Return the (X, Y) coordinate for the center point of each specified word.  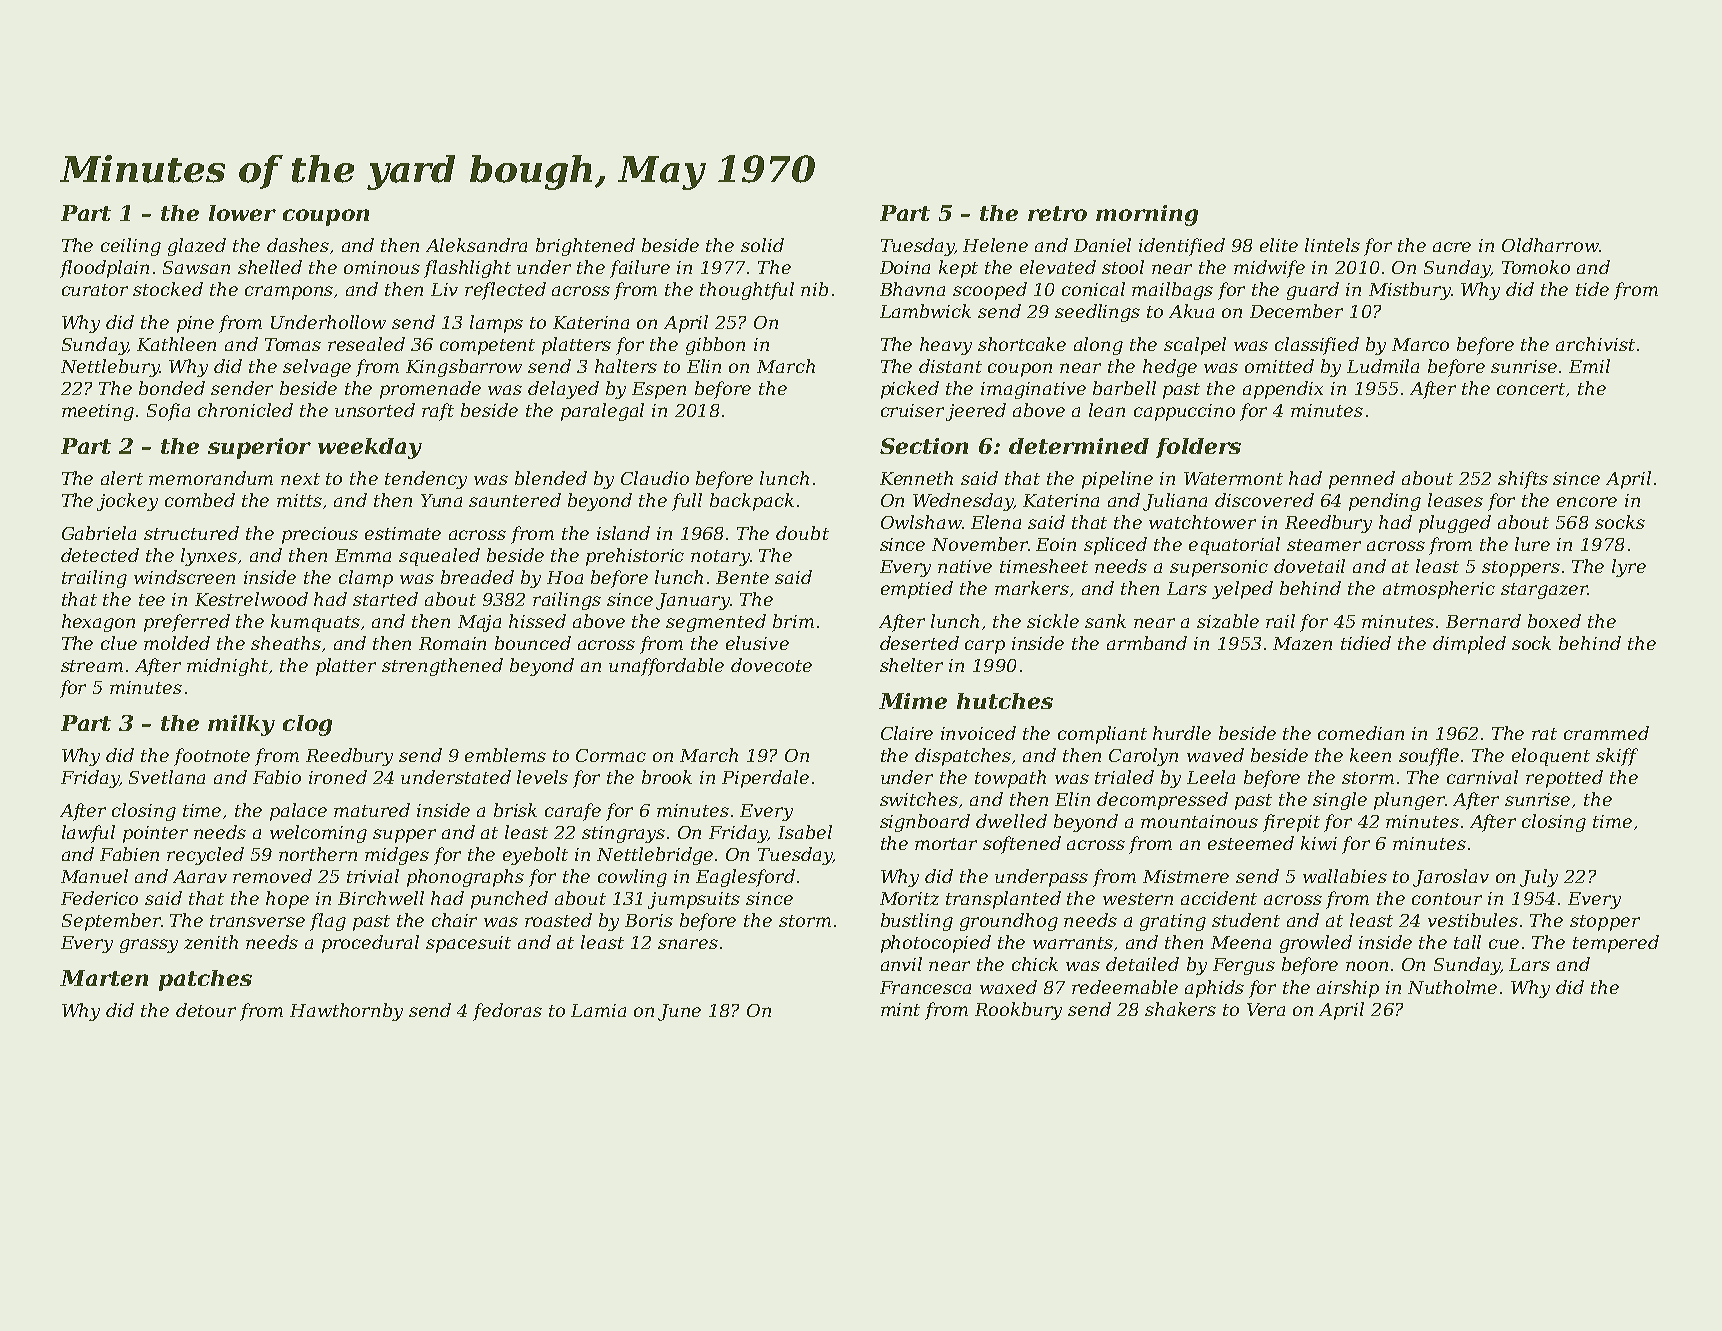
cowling (632, 878)
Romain (452, 643)
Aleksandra (476, 245)
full (687, 502)
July (1539, 878)
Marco (1420, 344)
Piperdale (765, 779)
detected (100, 555)
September (111, 922)
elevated (1058, 267)
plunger (1409, 801)
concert (1531, 389)
